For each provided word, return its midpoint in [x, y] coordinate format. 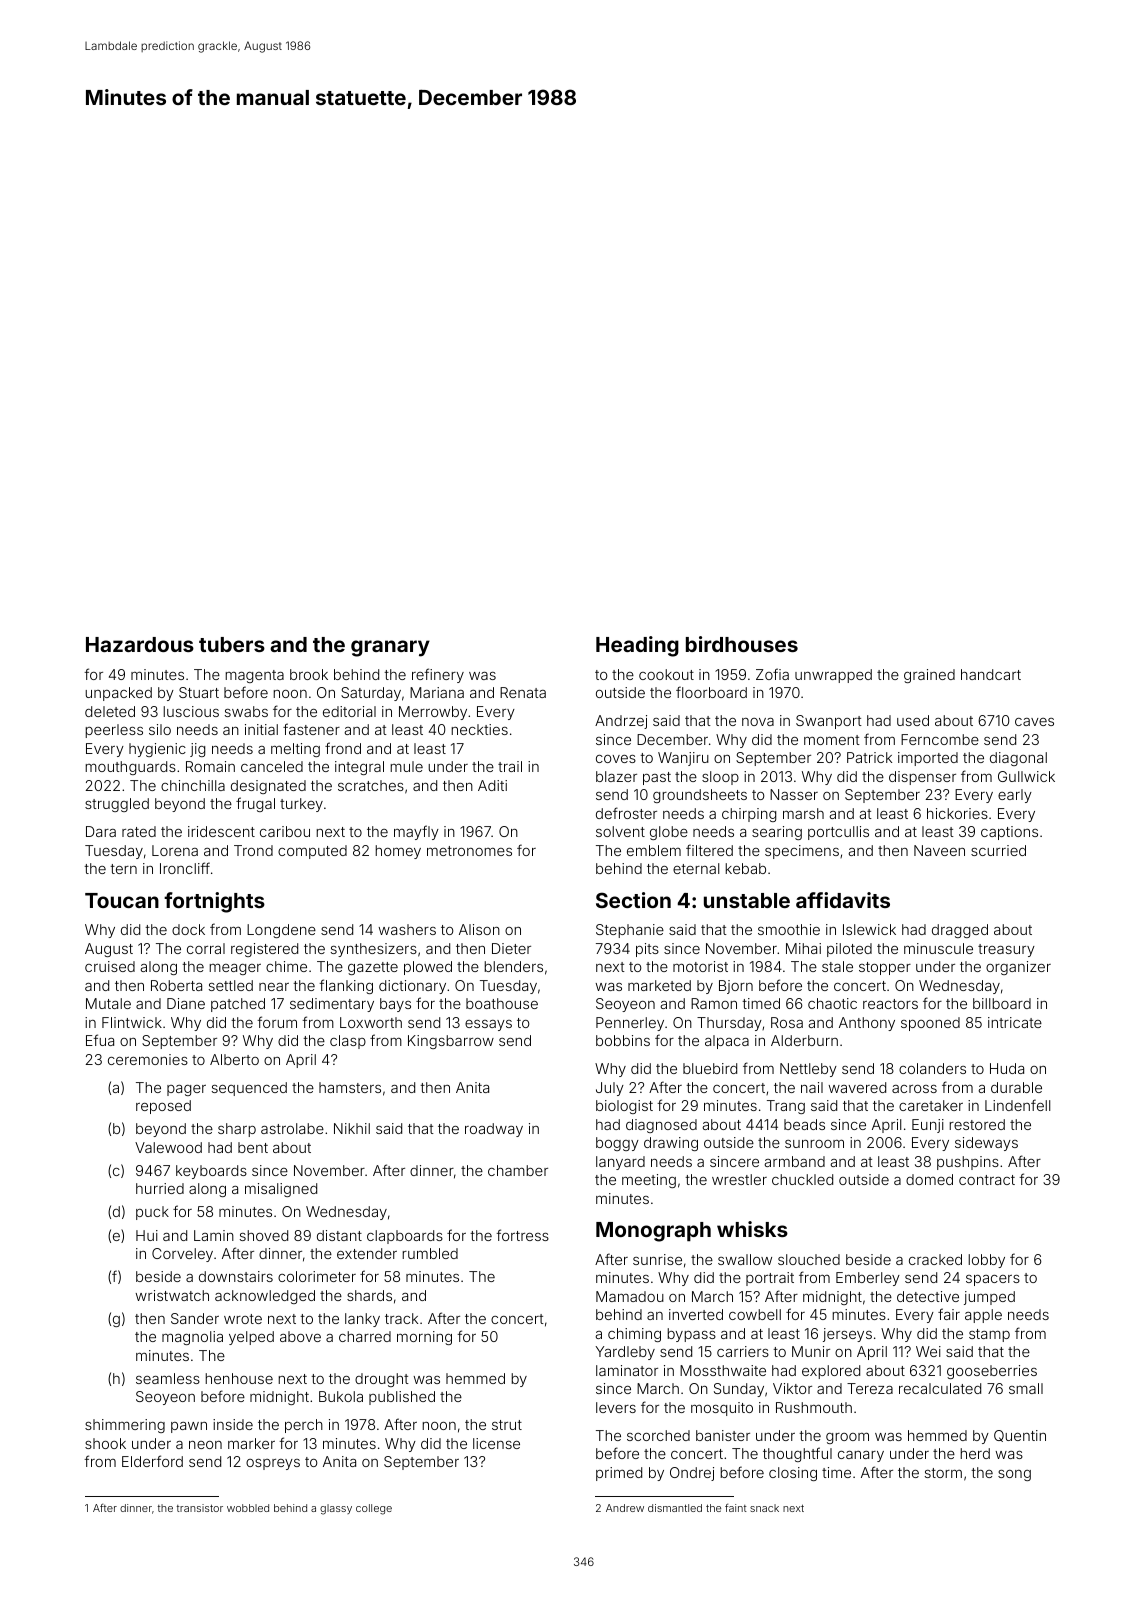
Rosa [787, 1022]
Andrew [625, 1508]
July [610, 1089]
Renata [523, 692]
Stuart [199, 692]
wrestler [739, 1179]
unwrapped [833, 676]
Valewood [168, 1147]
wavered [857, 1087]
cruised [110, 966]
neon [205, 1445]
